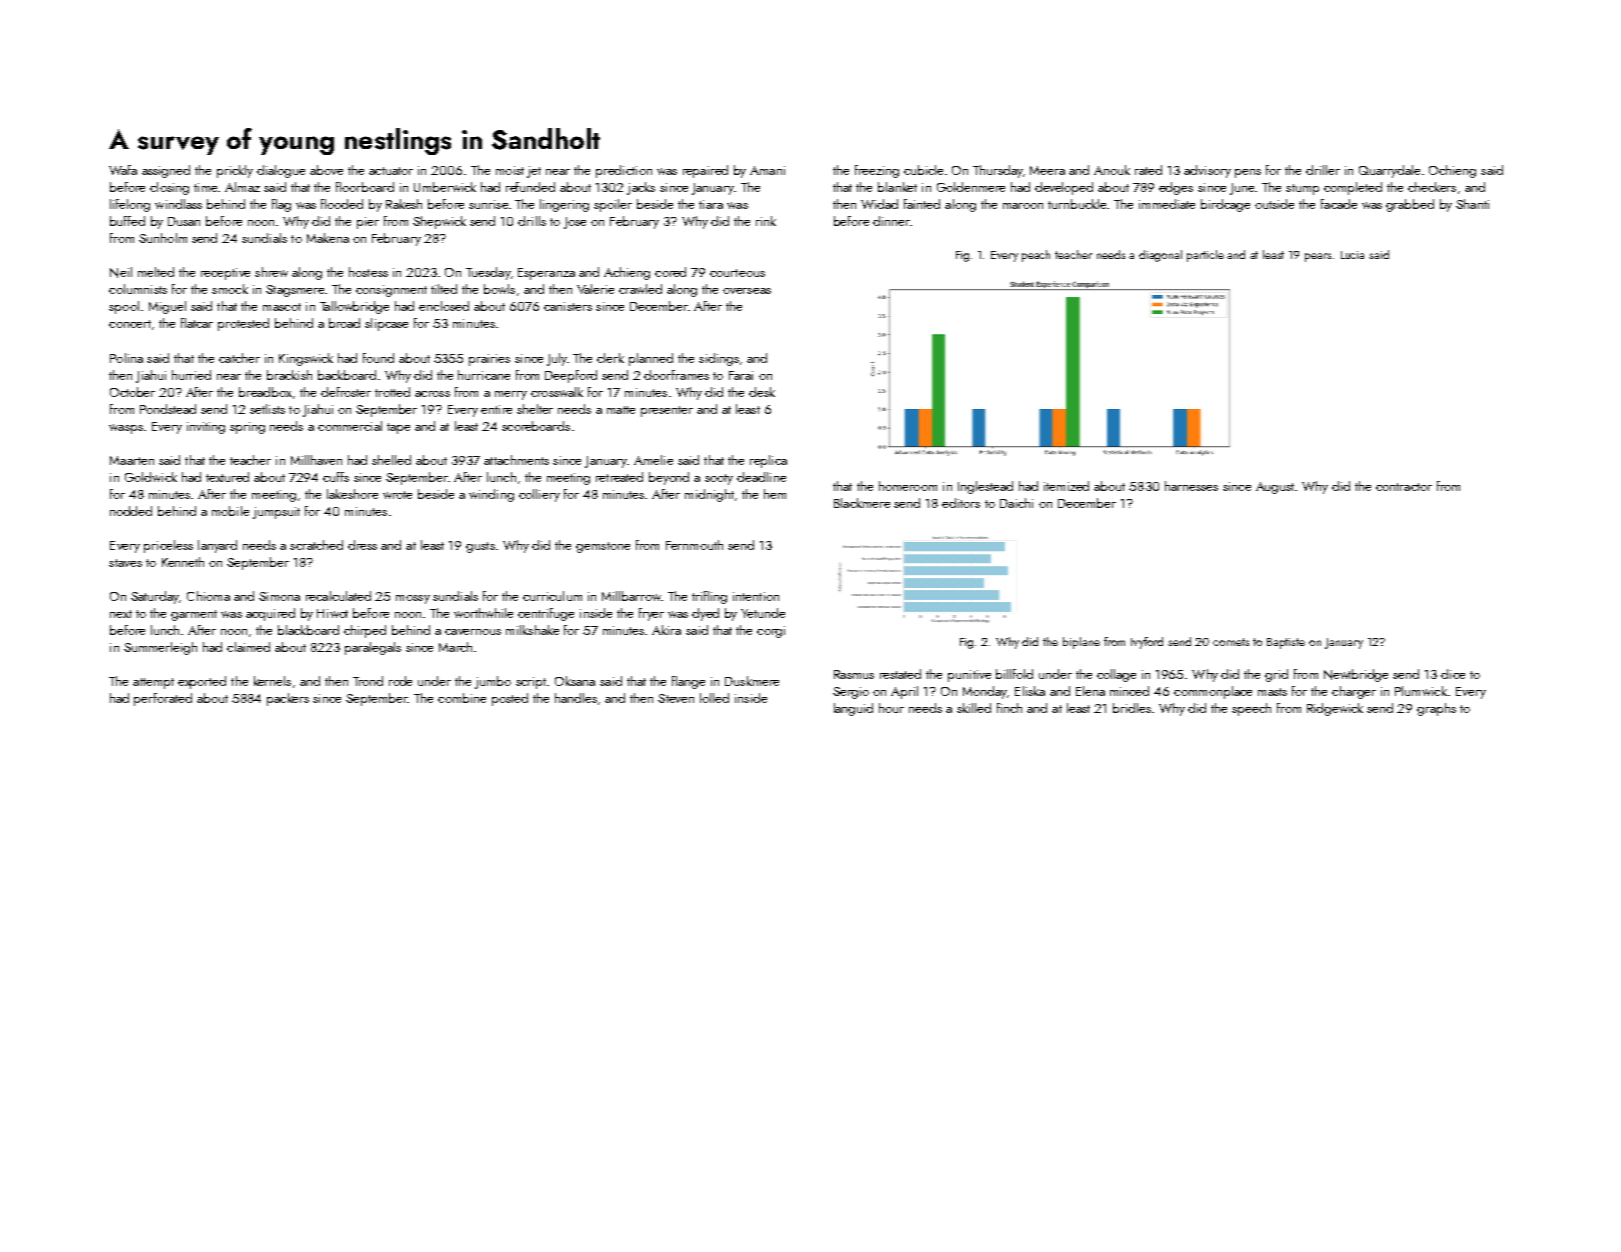 This document has width=1621, height=1252. What do you see at coordinates (891, 221) in the document?
I see `dinner` at bounding box center [891, 221].
